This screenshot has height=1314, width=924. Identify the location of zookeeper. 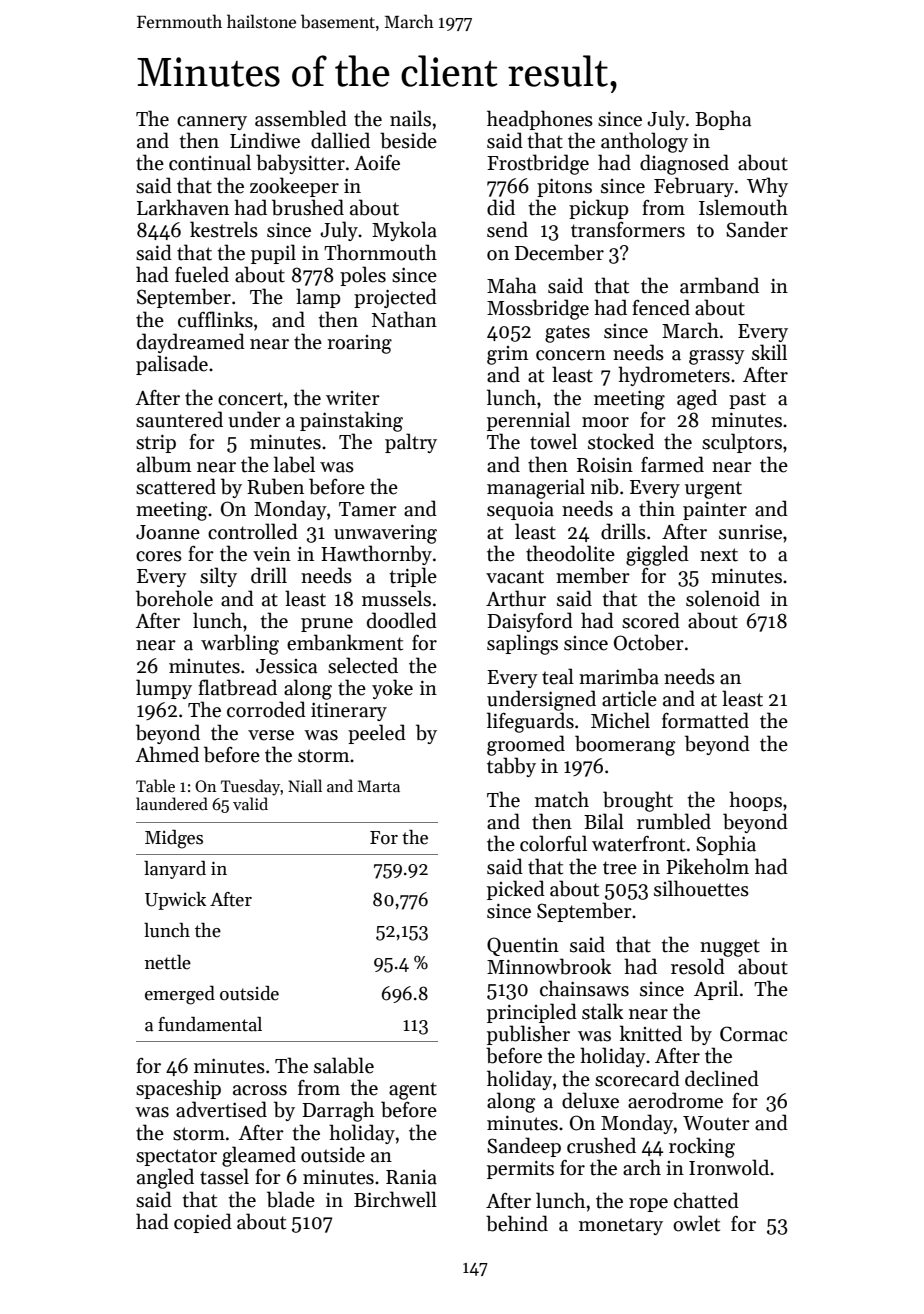
(294, 187).
